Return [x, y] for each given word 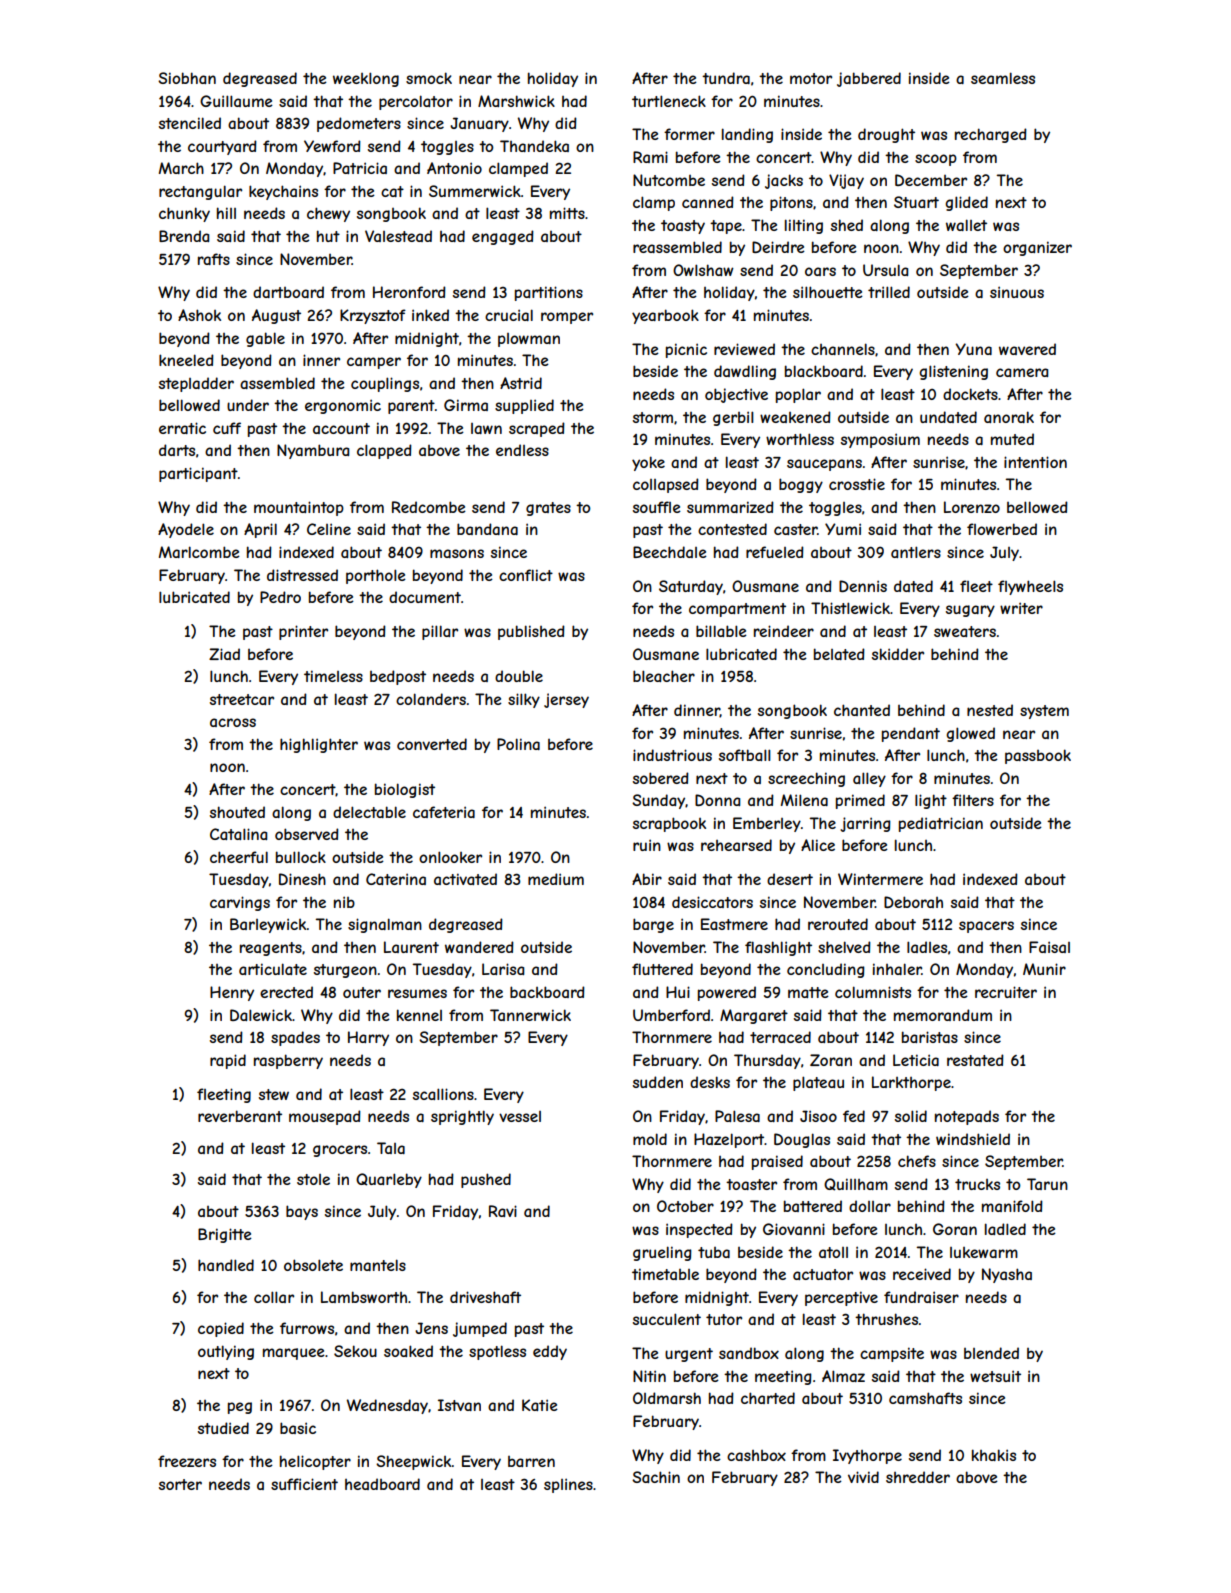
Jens [431, 1328]
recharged [991, 135]
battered [813, 1206]
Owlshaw [703, 270]
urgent [689, 1355]
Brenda [184, 236]
